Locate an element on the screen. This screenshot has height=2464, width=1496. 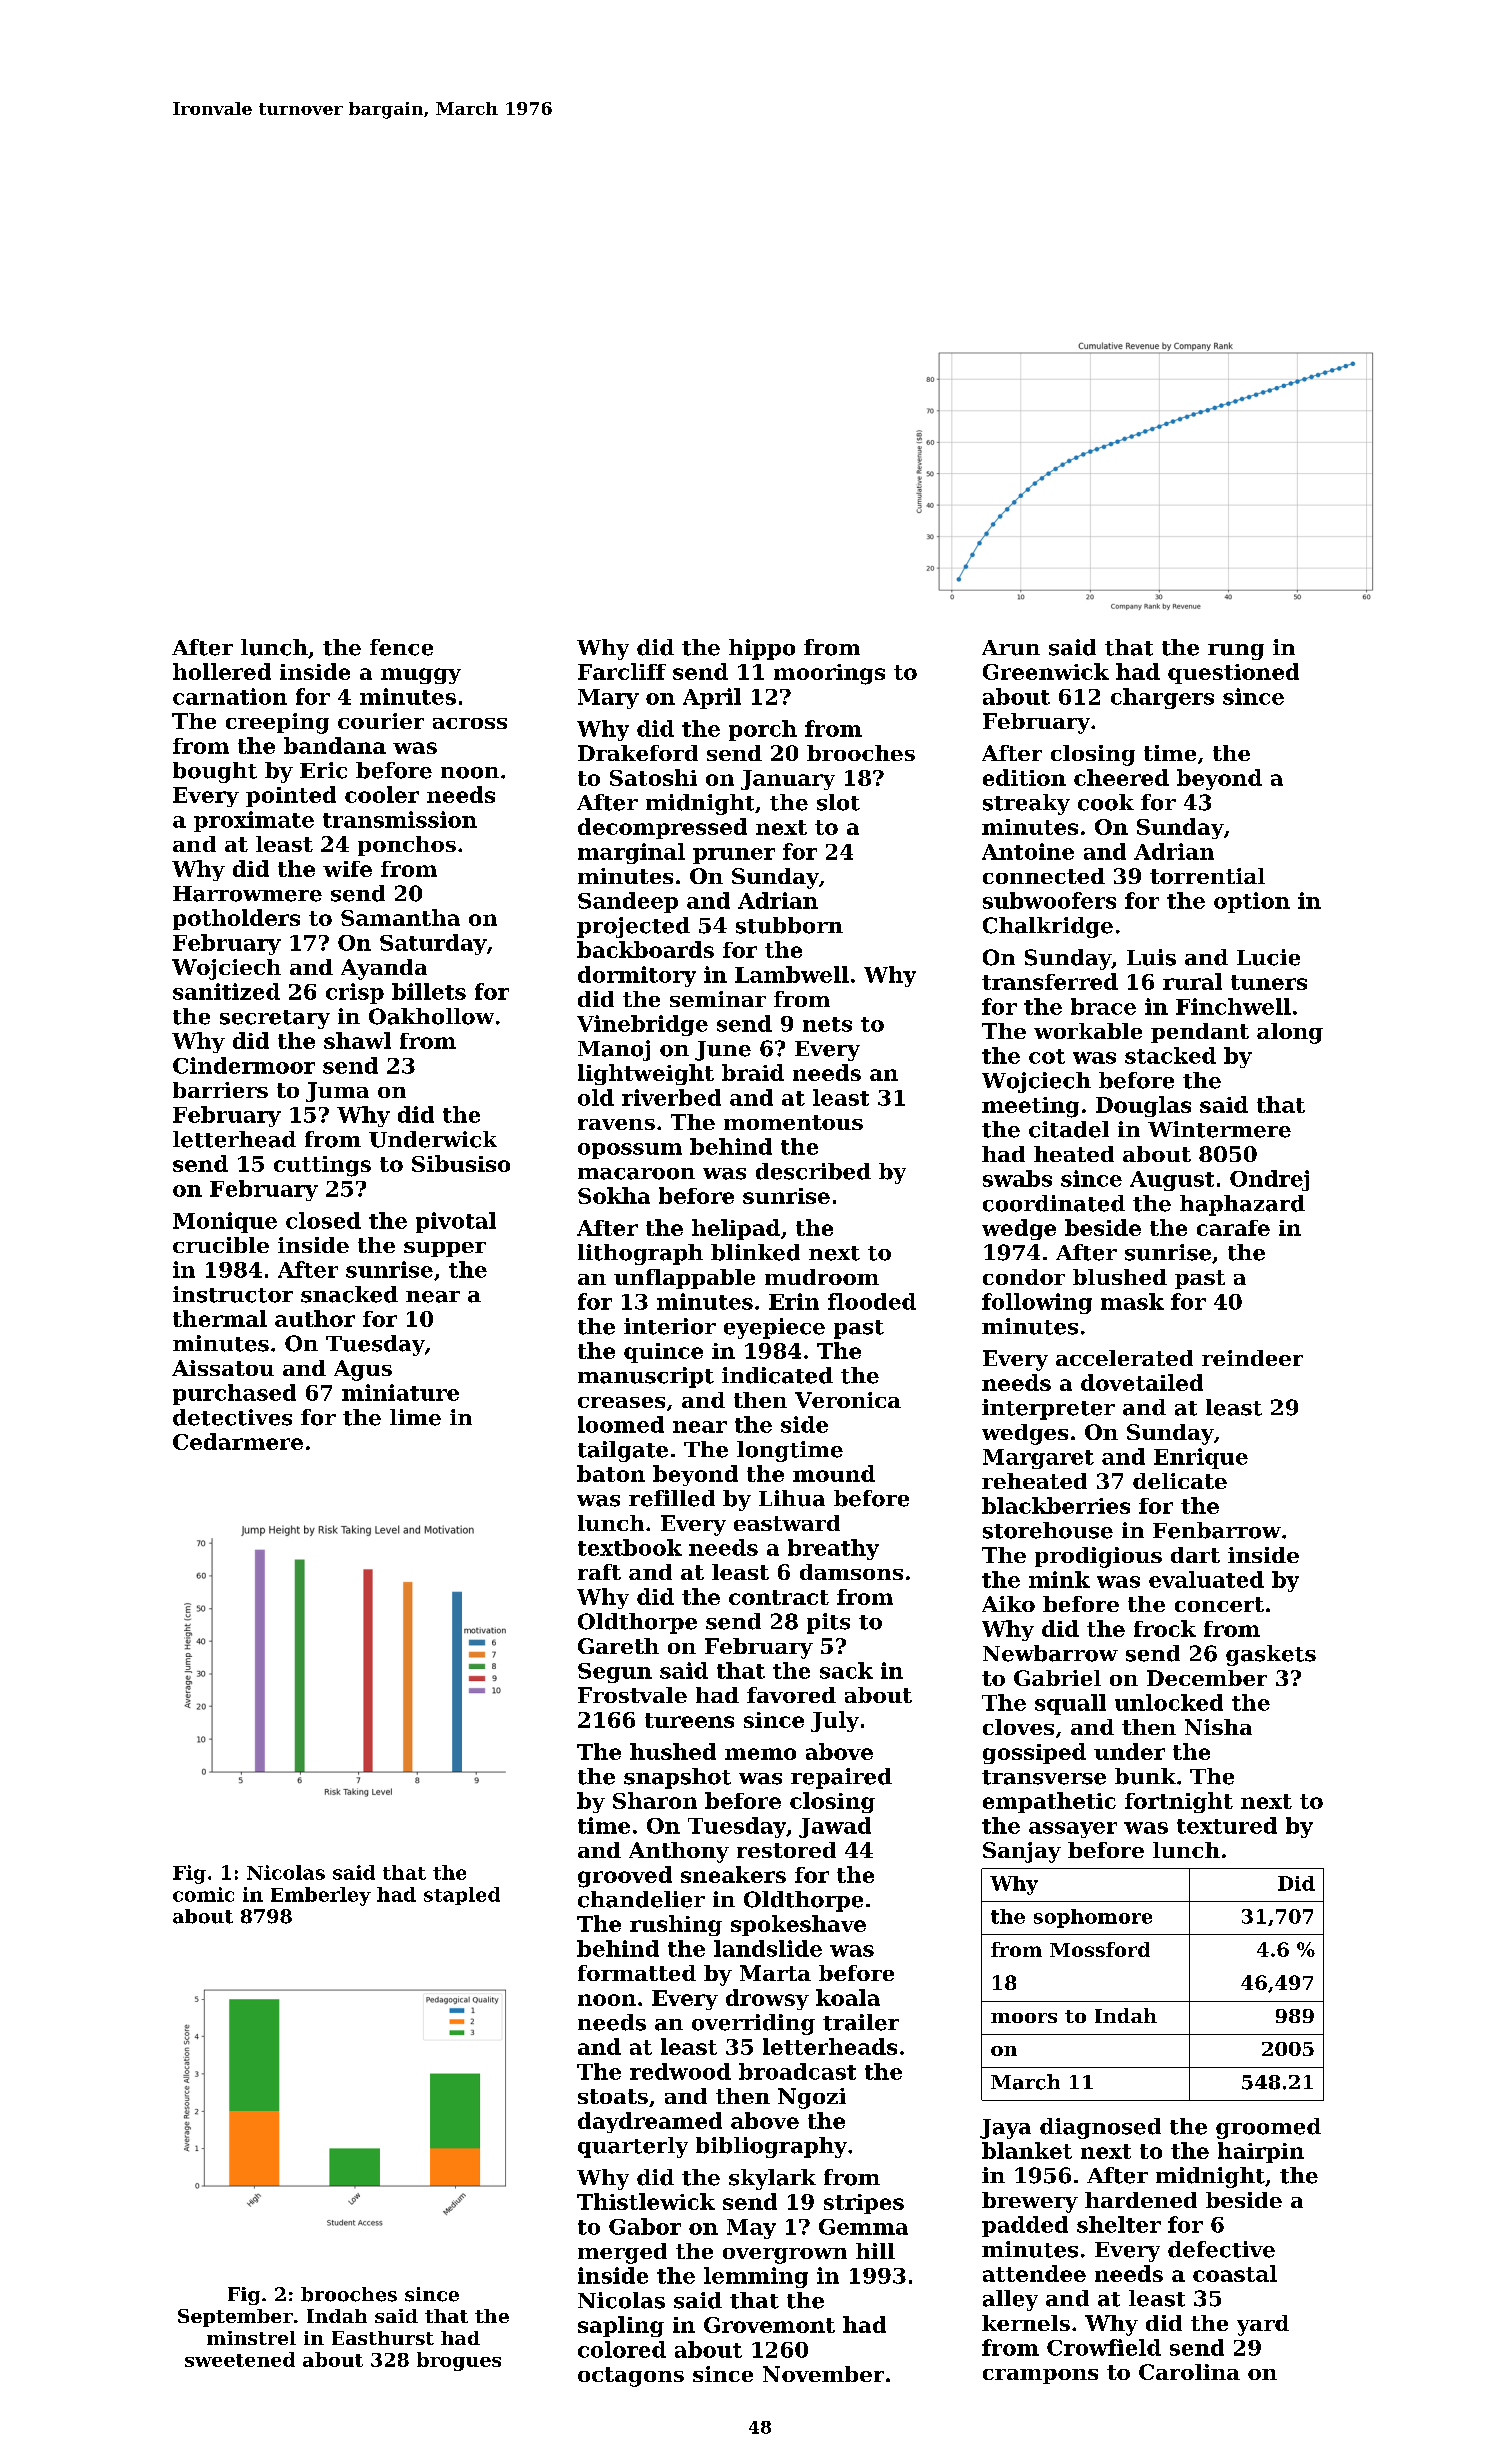
hippo is located at coordinates (762, 649).
